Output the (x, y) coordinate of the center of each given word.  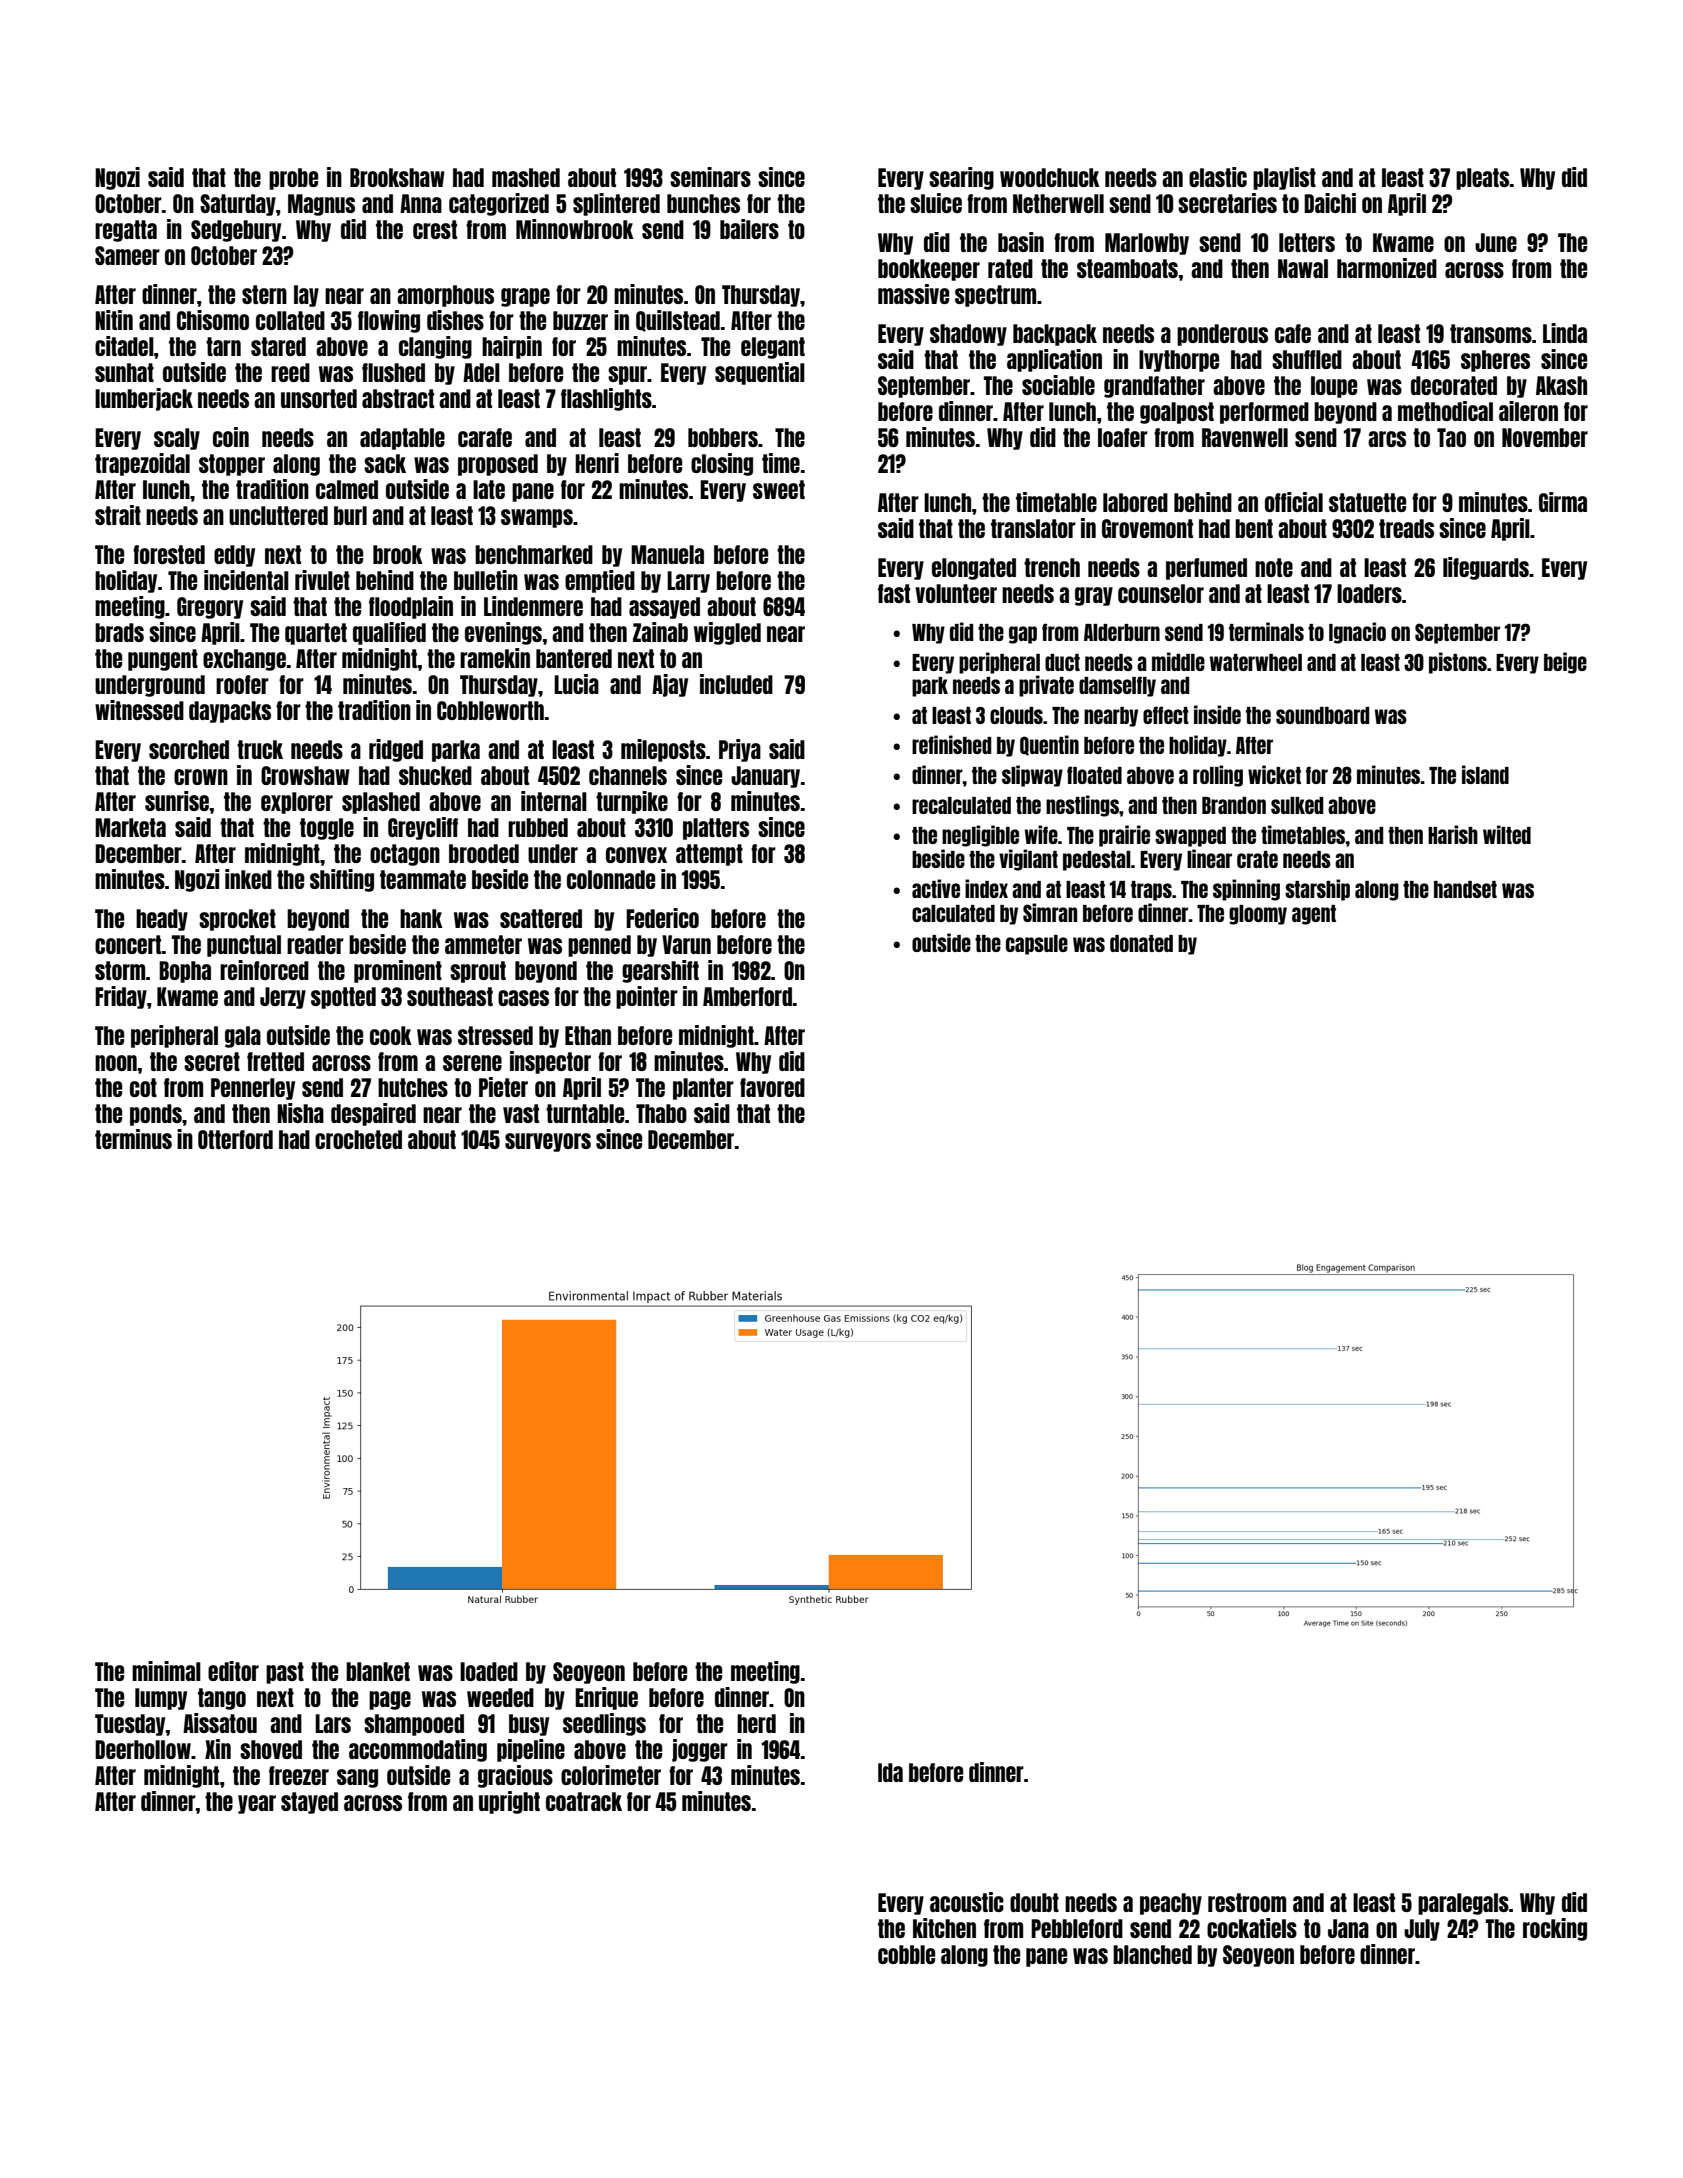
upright (509, 1802)
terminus (133, 1139)
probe (293, 179)
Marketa (130, 827)
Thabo (661, 1113)
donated (1141, 943)
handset (1465, 889)
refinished (951, 744)
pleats (1483, 179)
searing (961, 178)
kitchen (944, 1928)
